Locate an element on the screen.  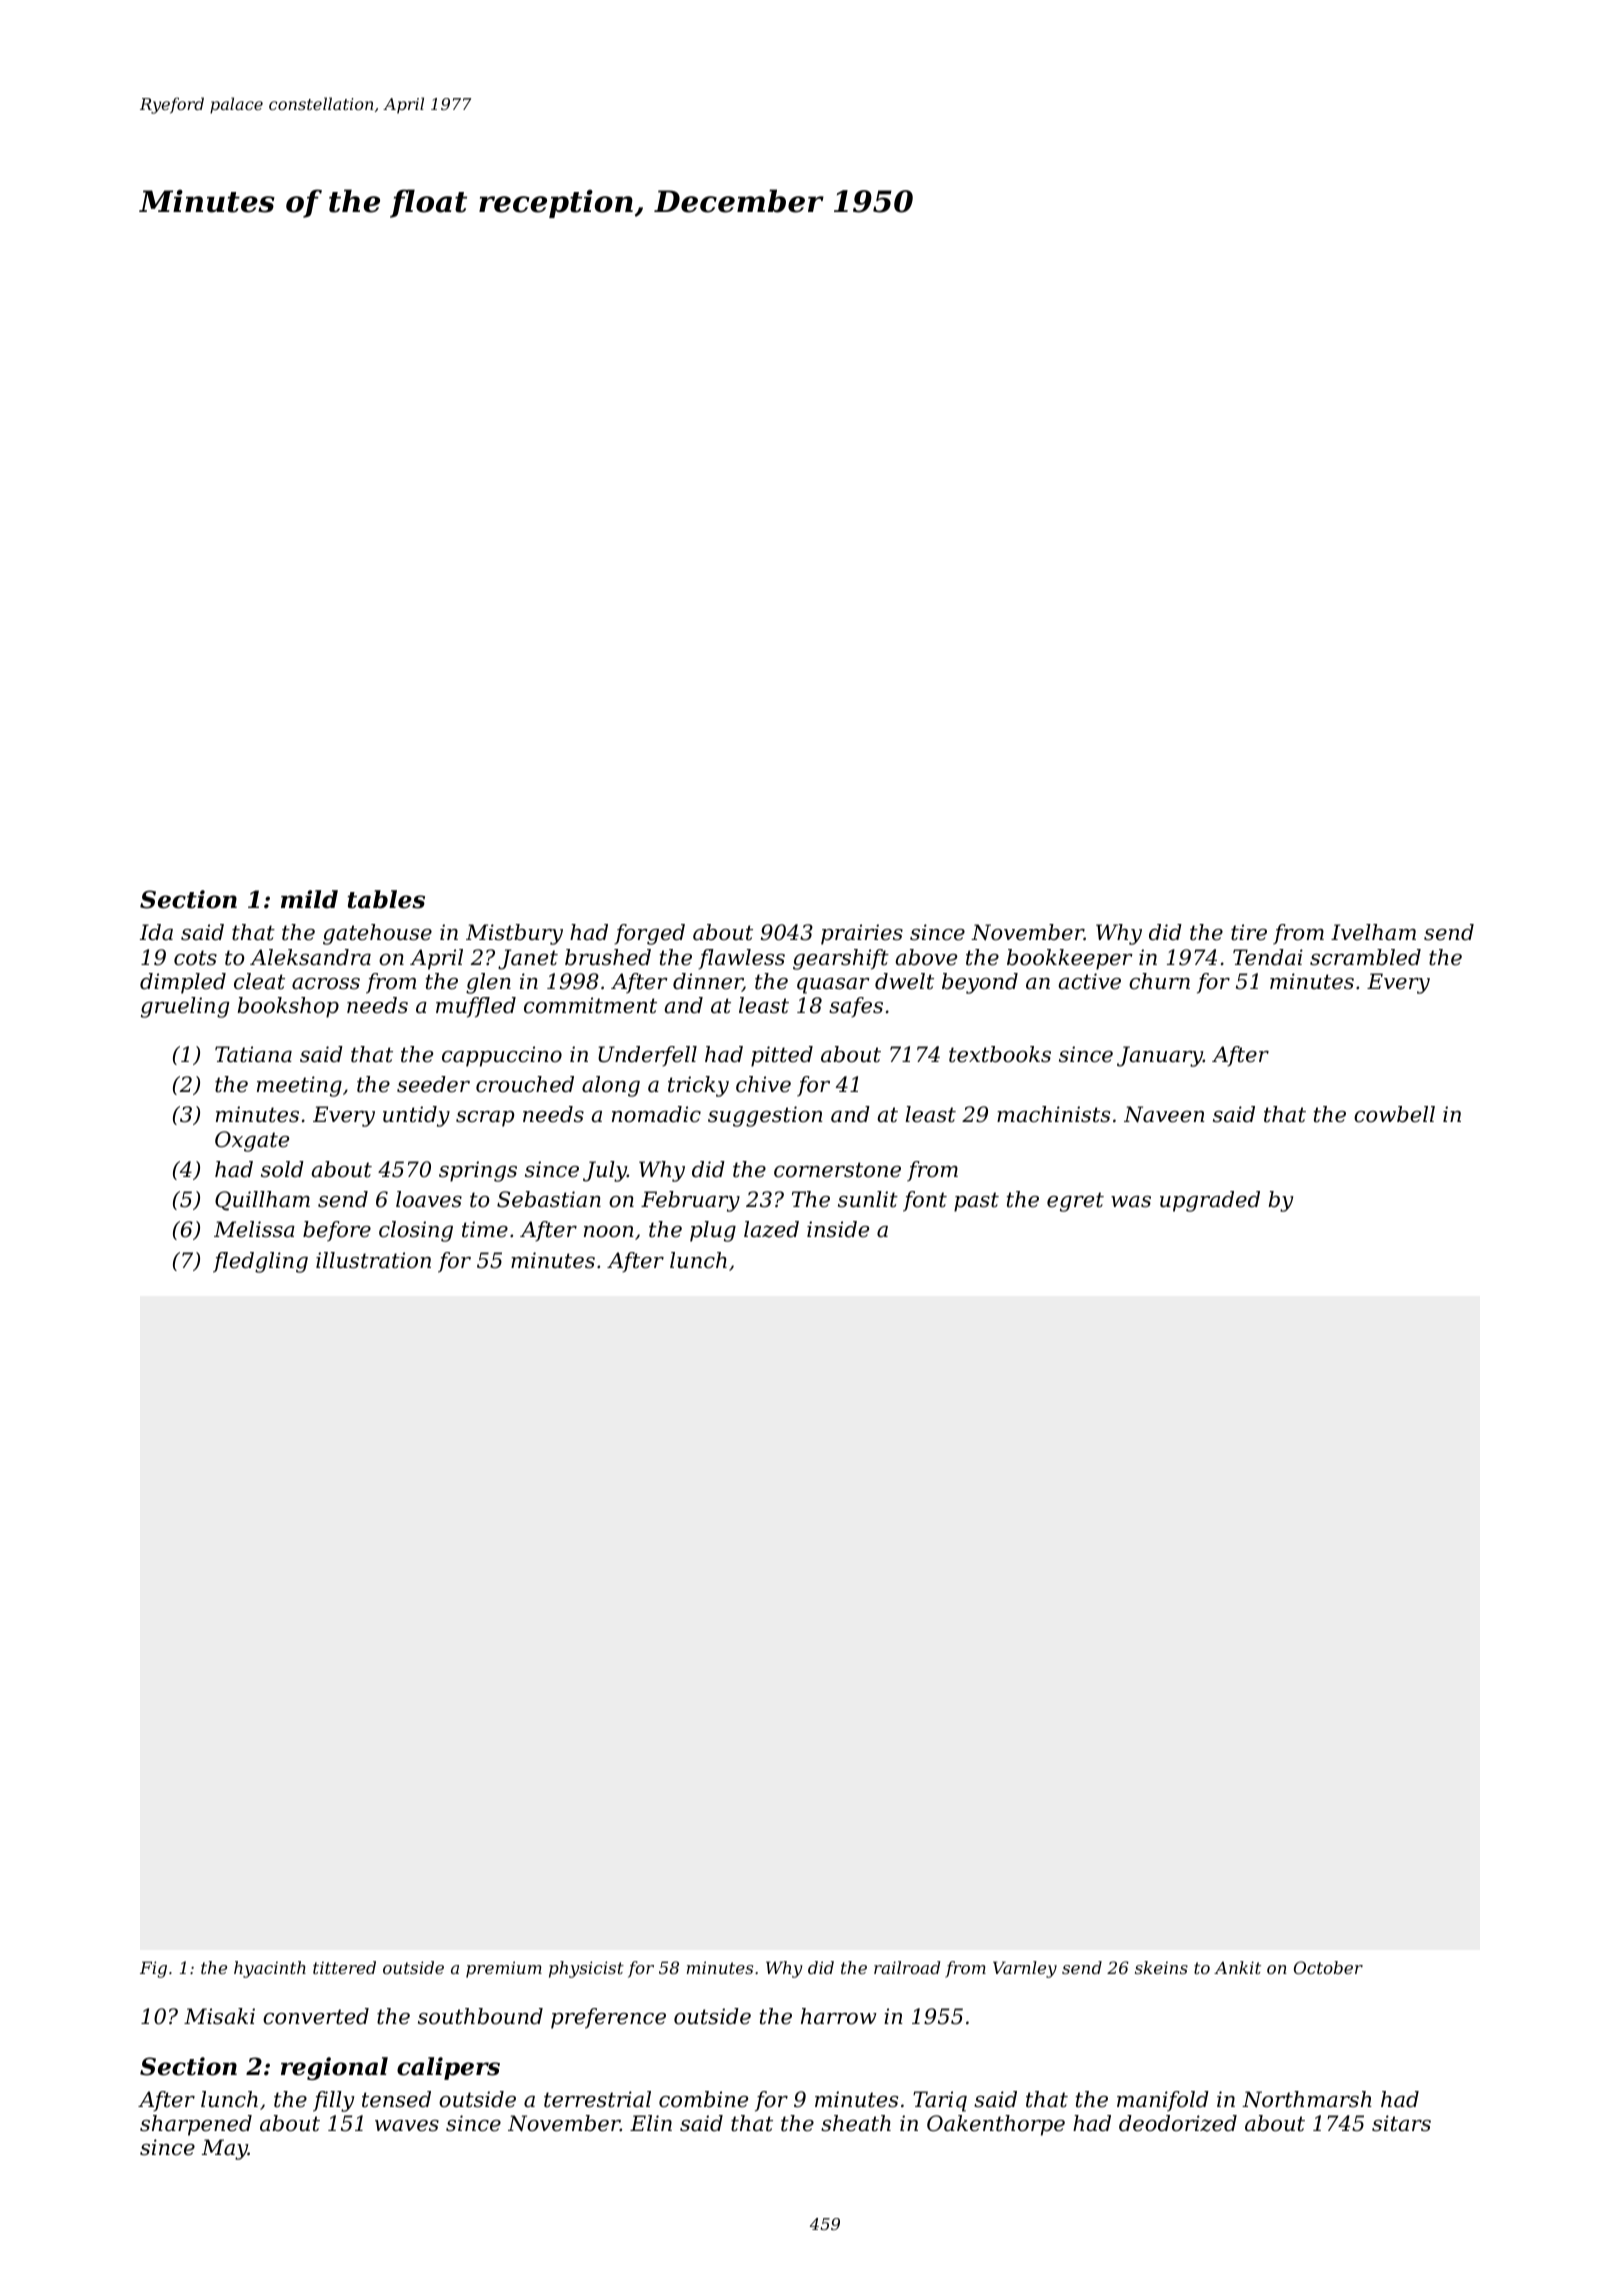
upgraded is located at coordinates (1210, 1201).
